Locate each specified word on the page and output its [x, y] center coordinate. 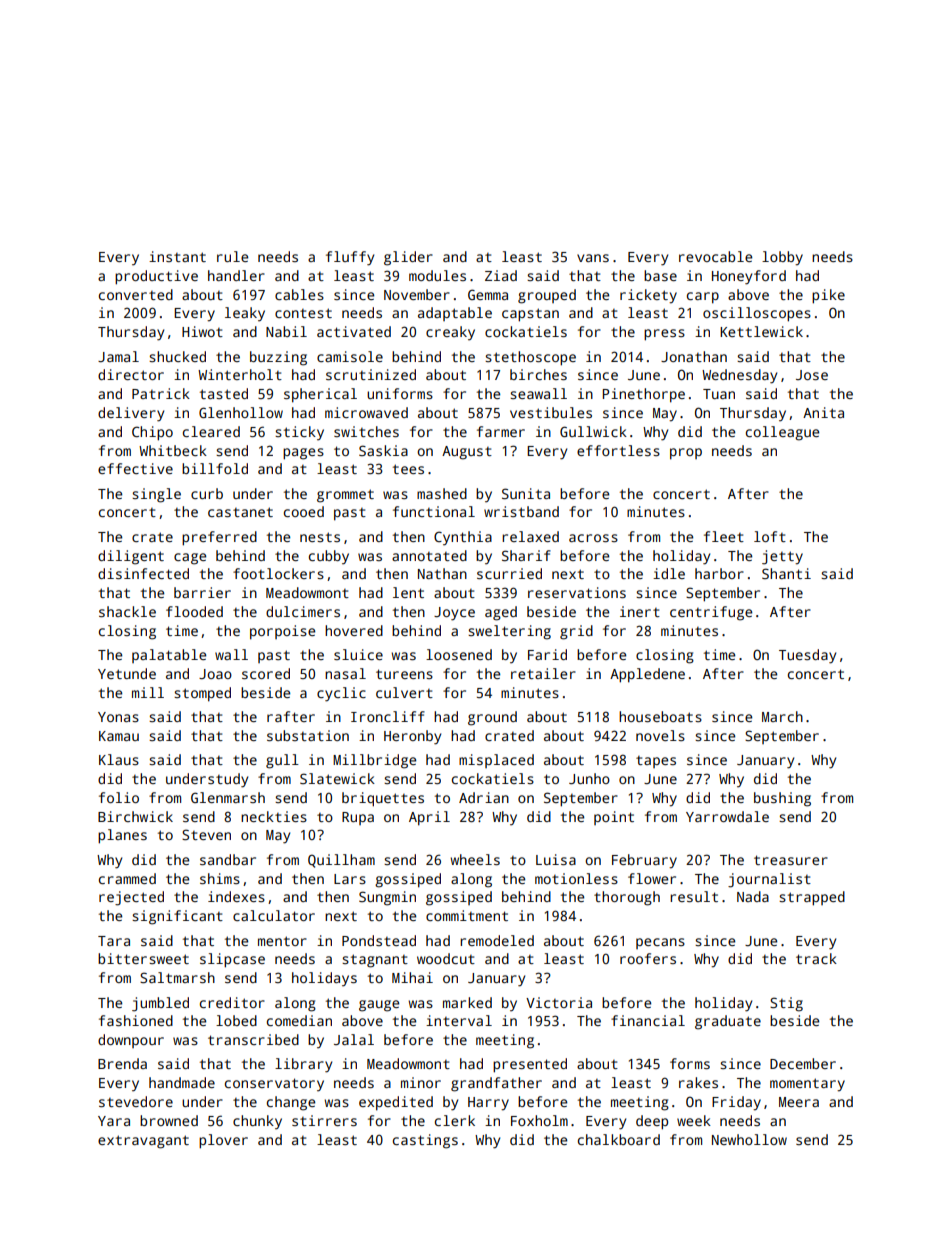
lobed [236, 1020]
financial [648, 1020]
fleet [724, 536]
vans [593, 258]
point [614, 818]
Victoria [559, 1002]
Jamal [118, 356]
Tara [114, 941]
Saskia [383, 450]
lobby [782, 258]
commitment [467, 915]
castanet [240, 512]
